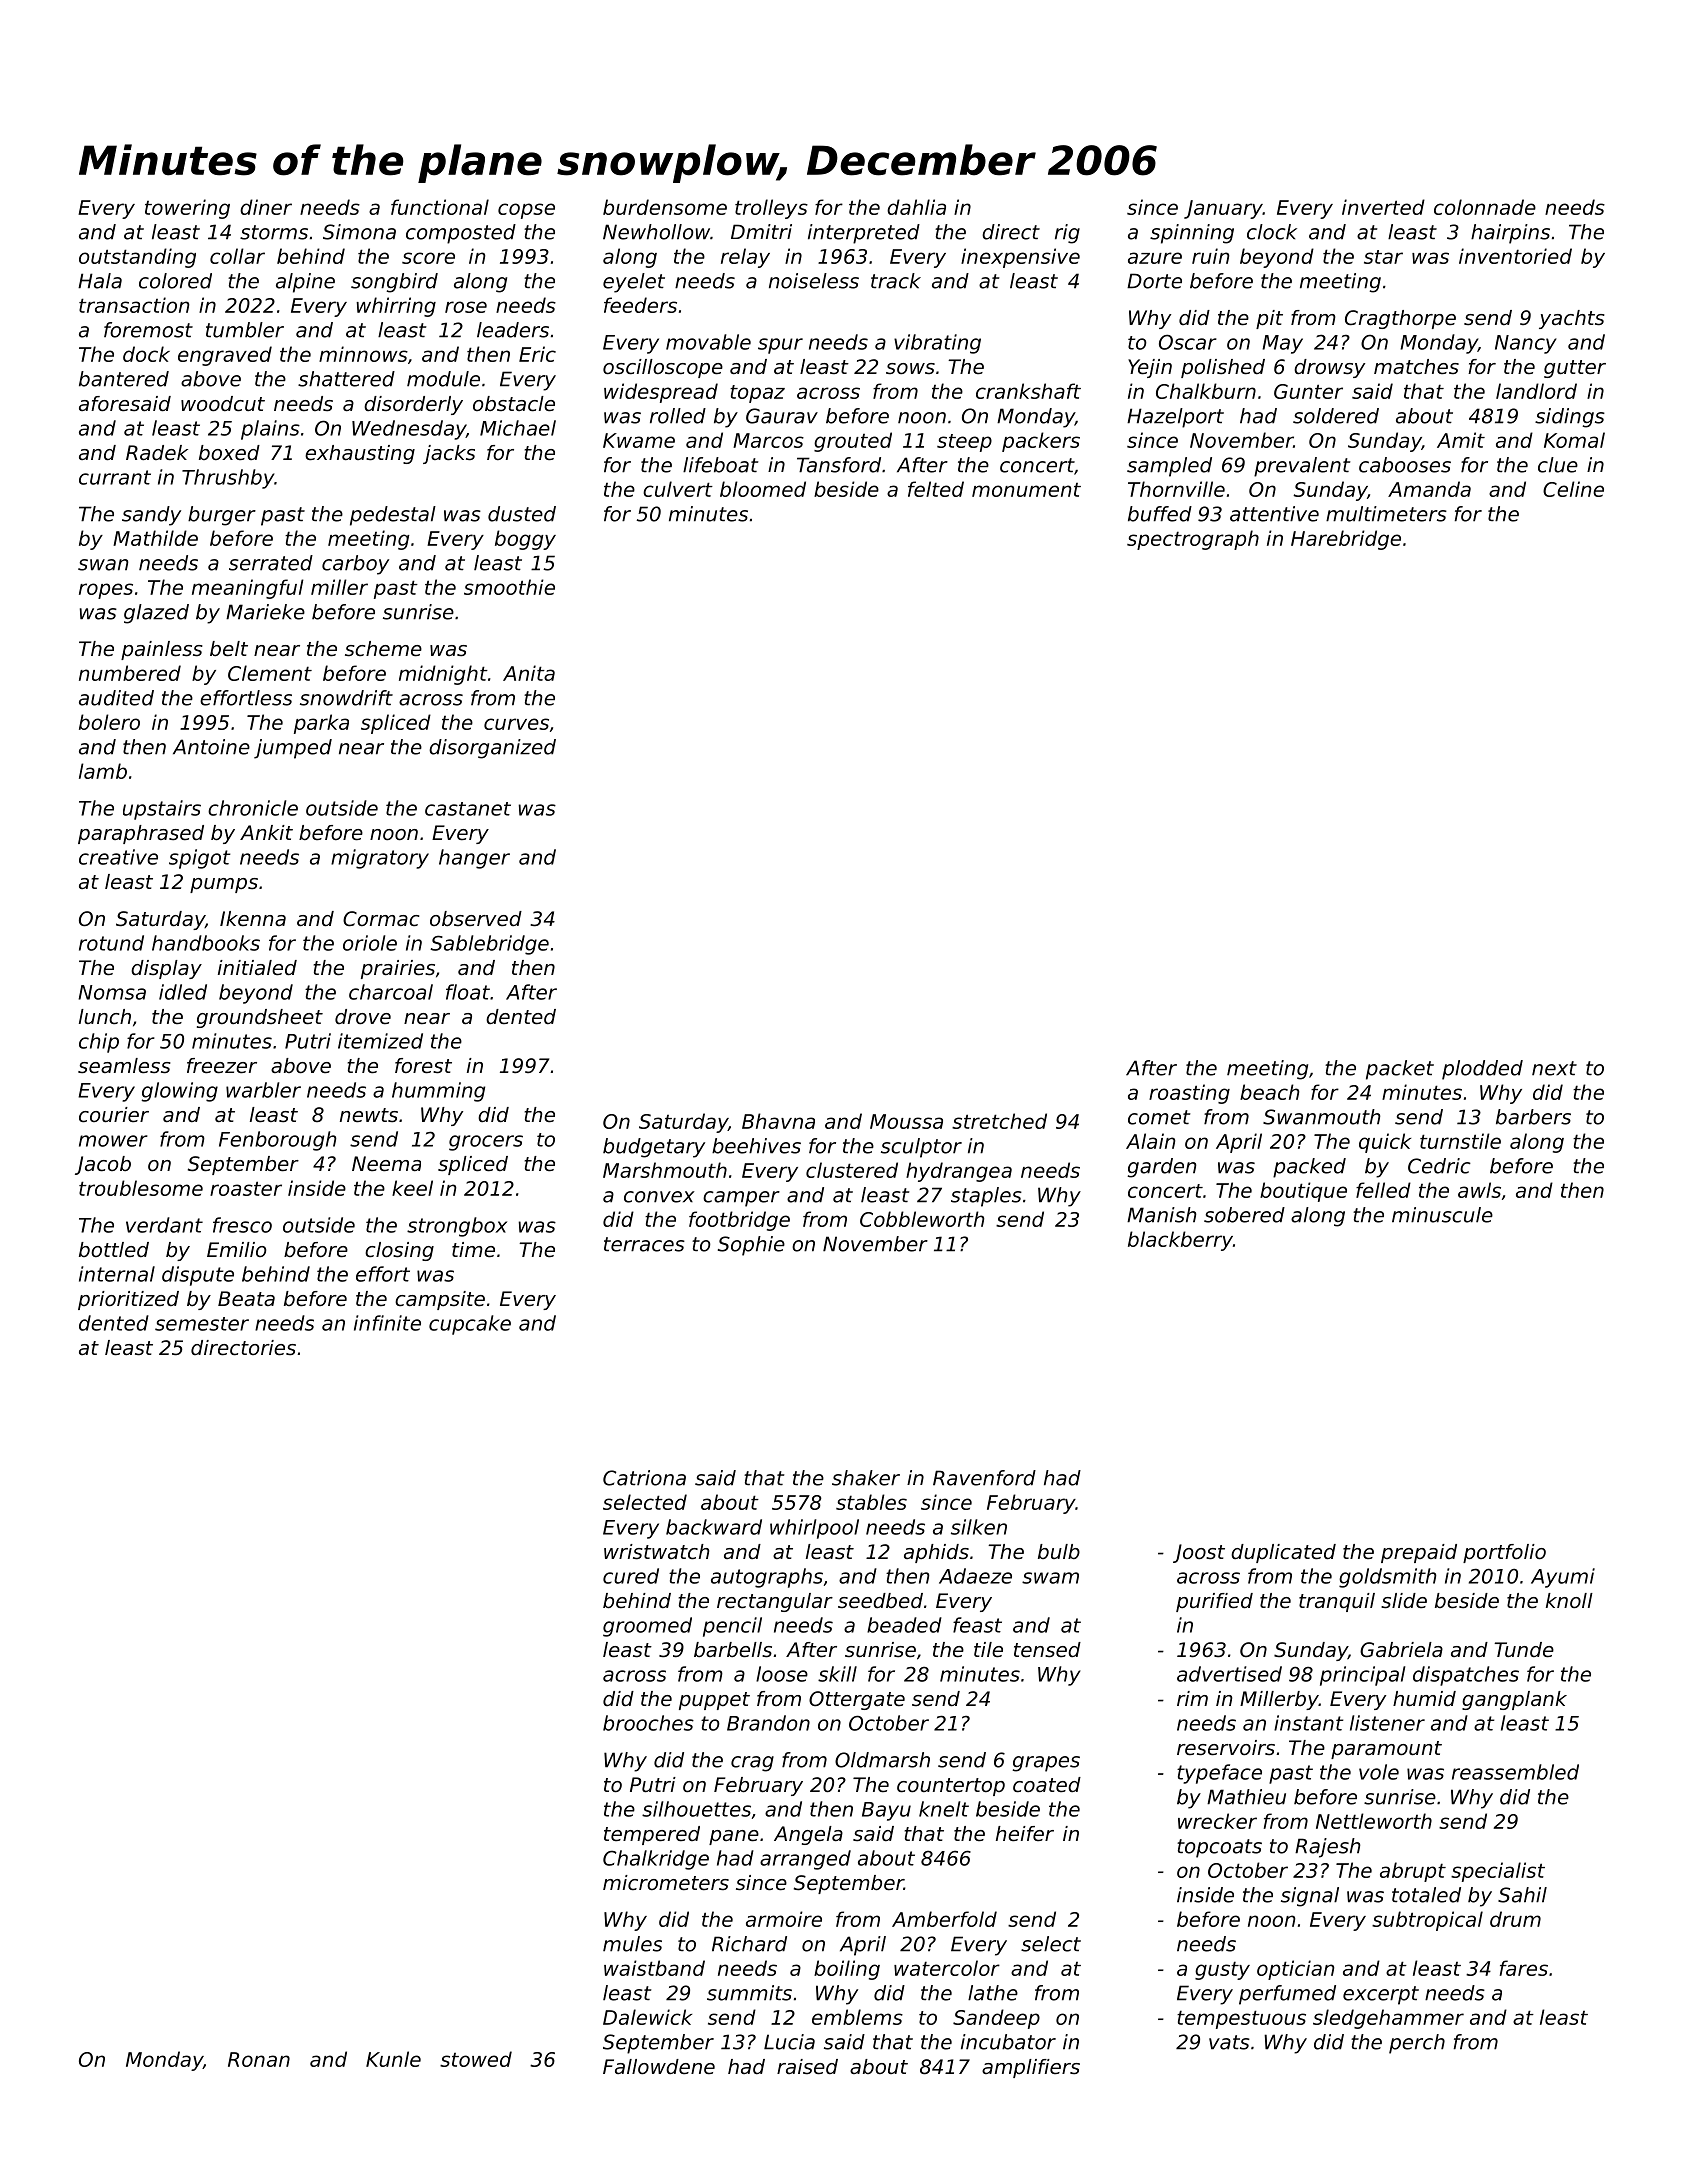 This screenshot has height=2178, width=1683. I want to click on amplifiers, so click(1031, 2068).
